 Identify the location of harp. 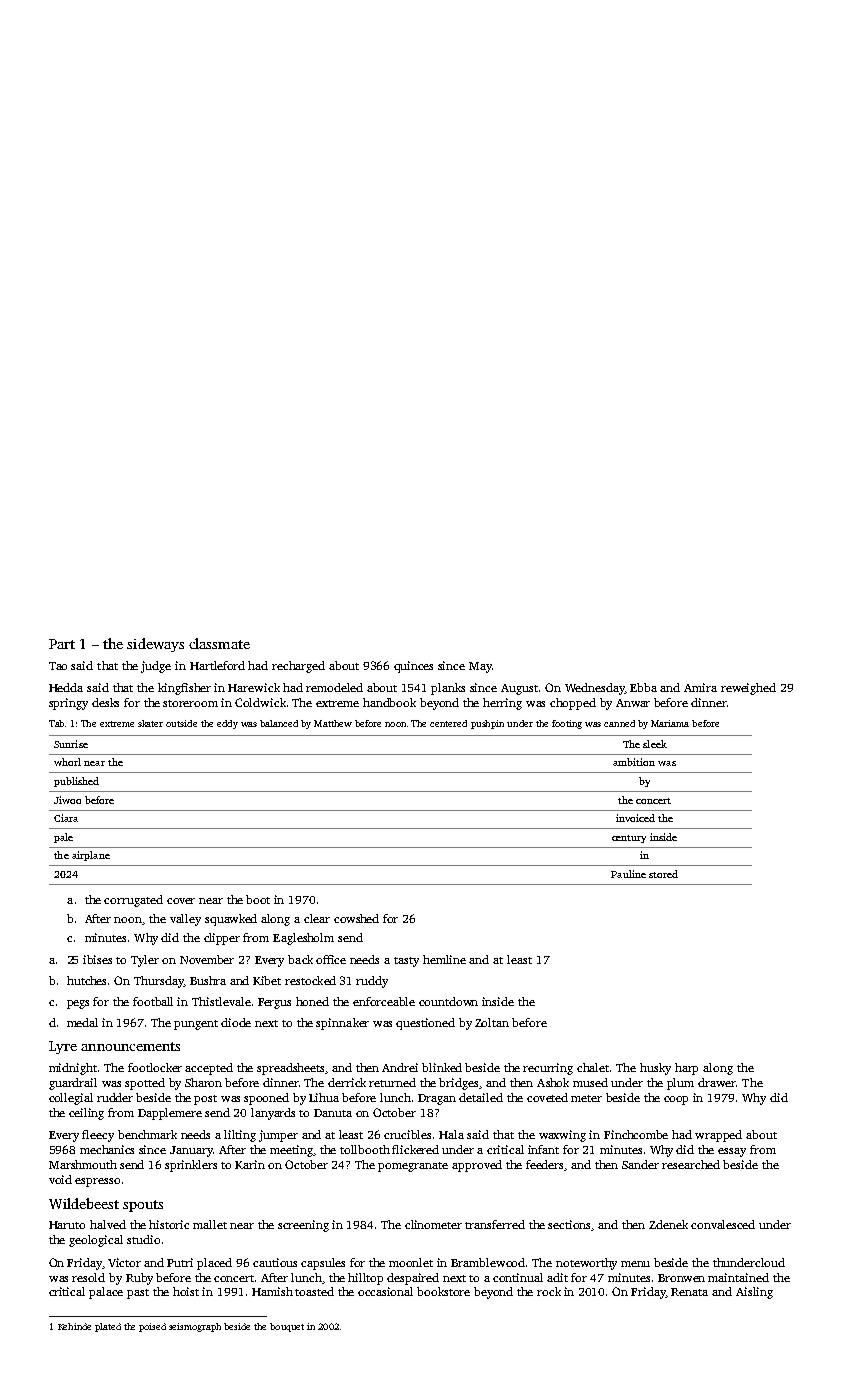
(686, 1069).
